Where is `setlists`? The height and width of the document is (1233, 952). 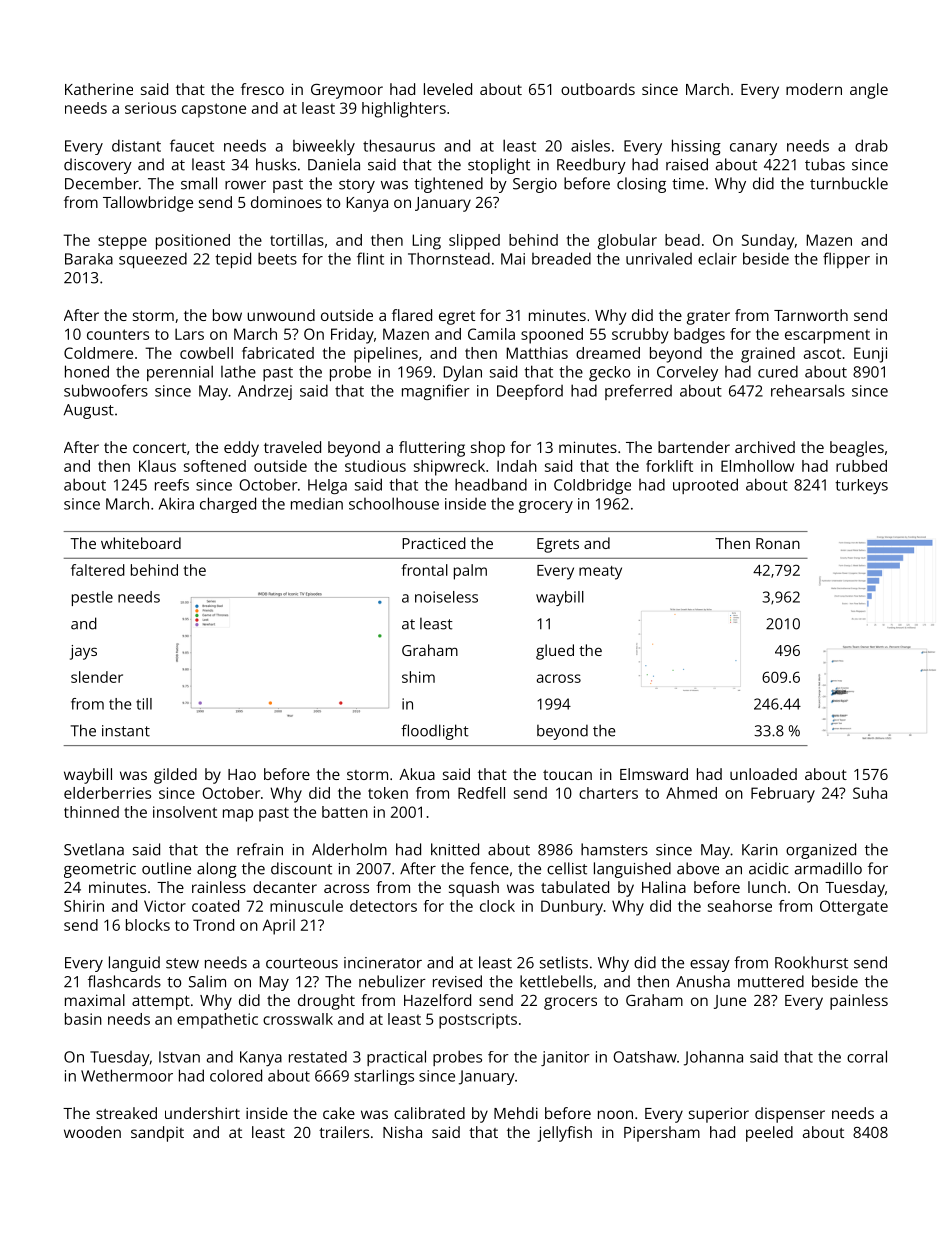 setlists is located at coordinates (564, 962).
